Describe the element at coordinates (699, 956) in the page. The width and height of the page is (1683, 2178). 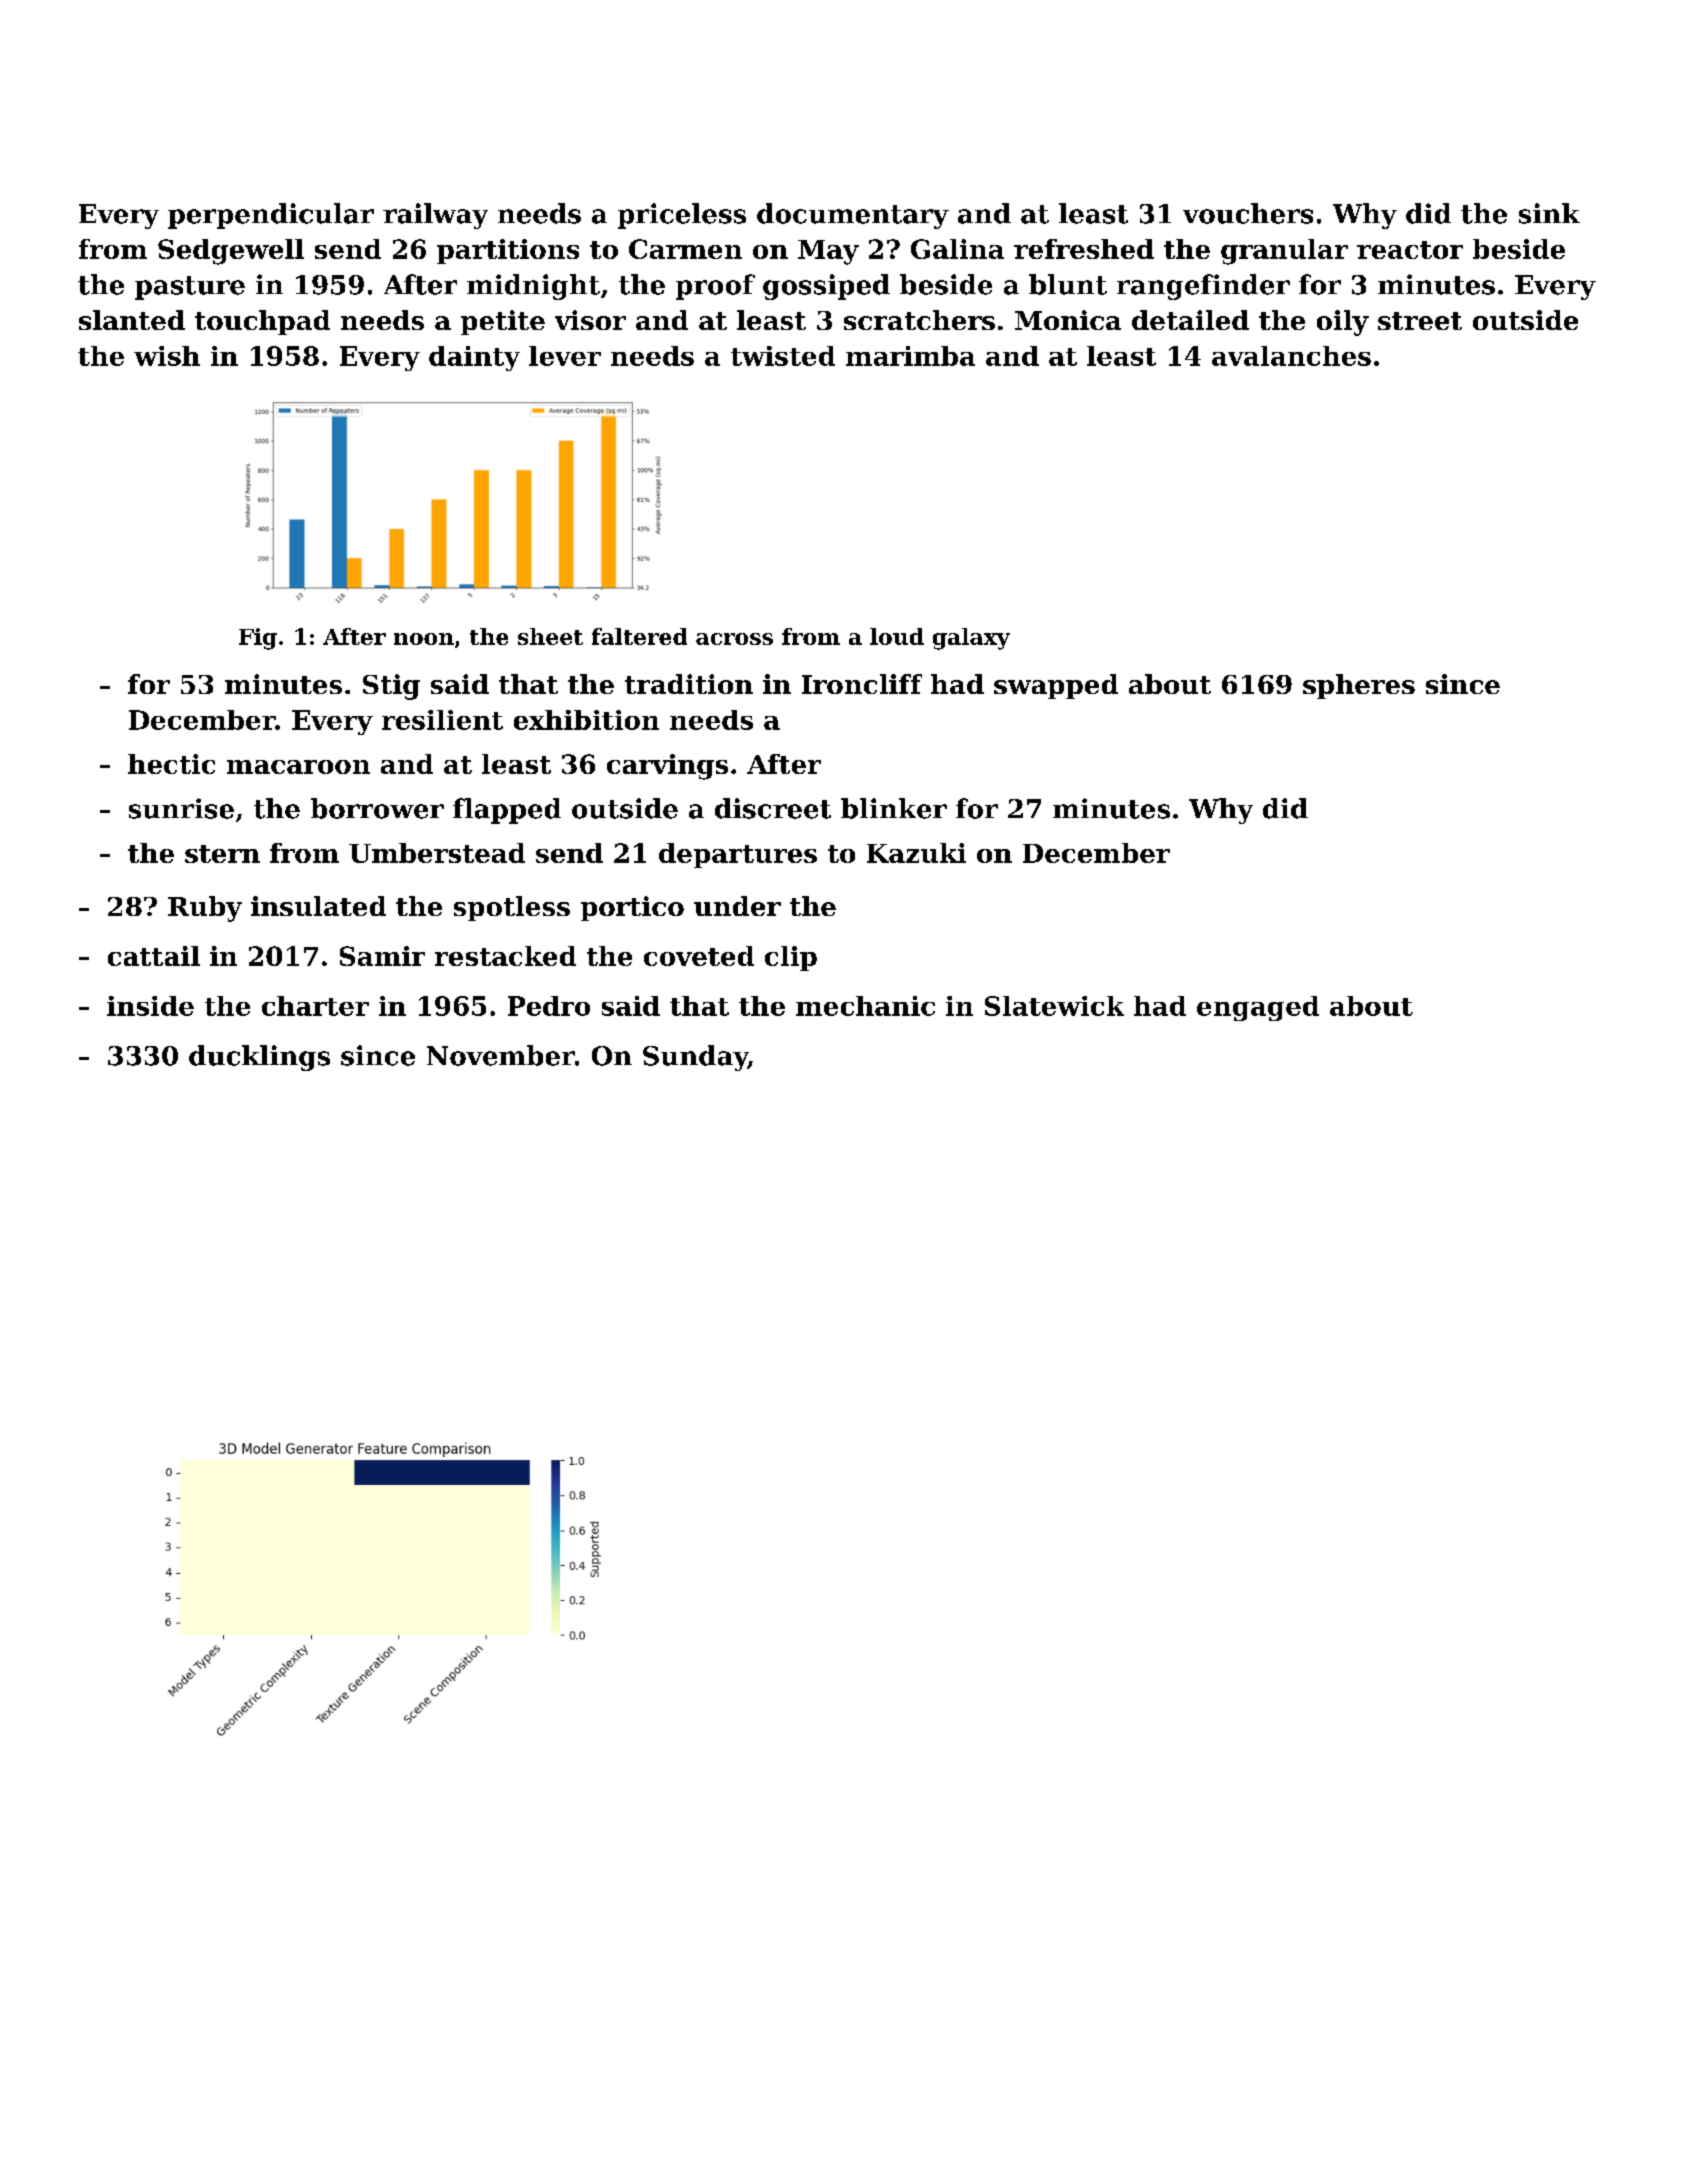
I see `coveted` at that location.
